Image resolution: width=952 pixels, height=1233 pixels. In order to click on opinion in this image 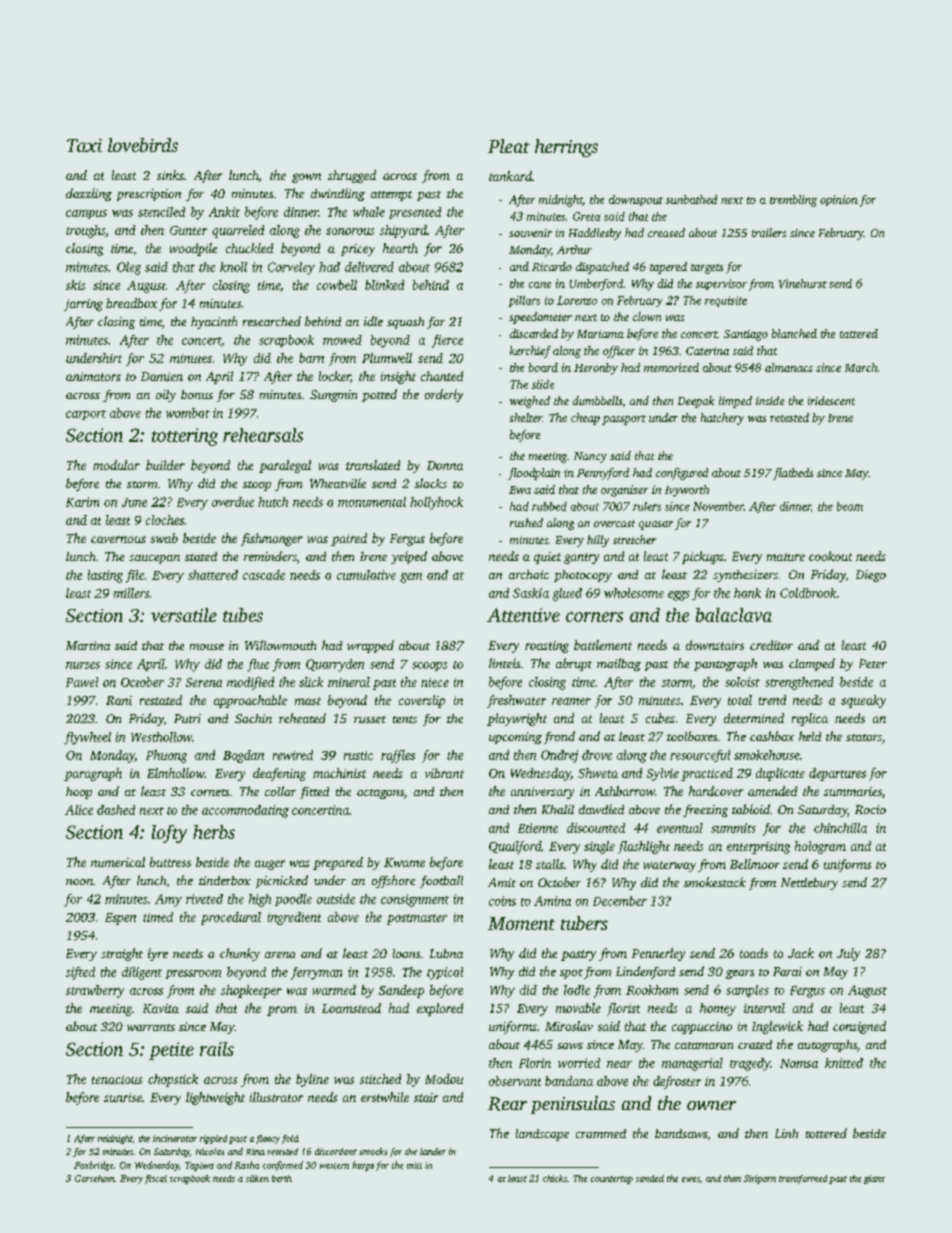, I will do `click(839, 200)`.
